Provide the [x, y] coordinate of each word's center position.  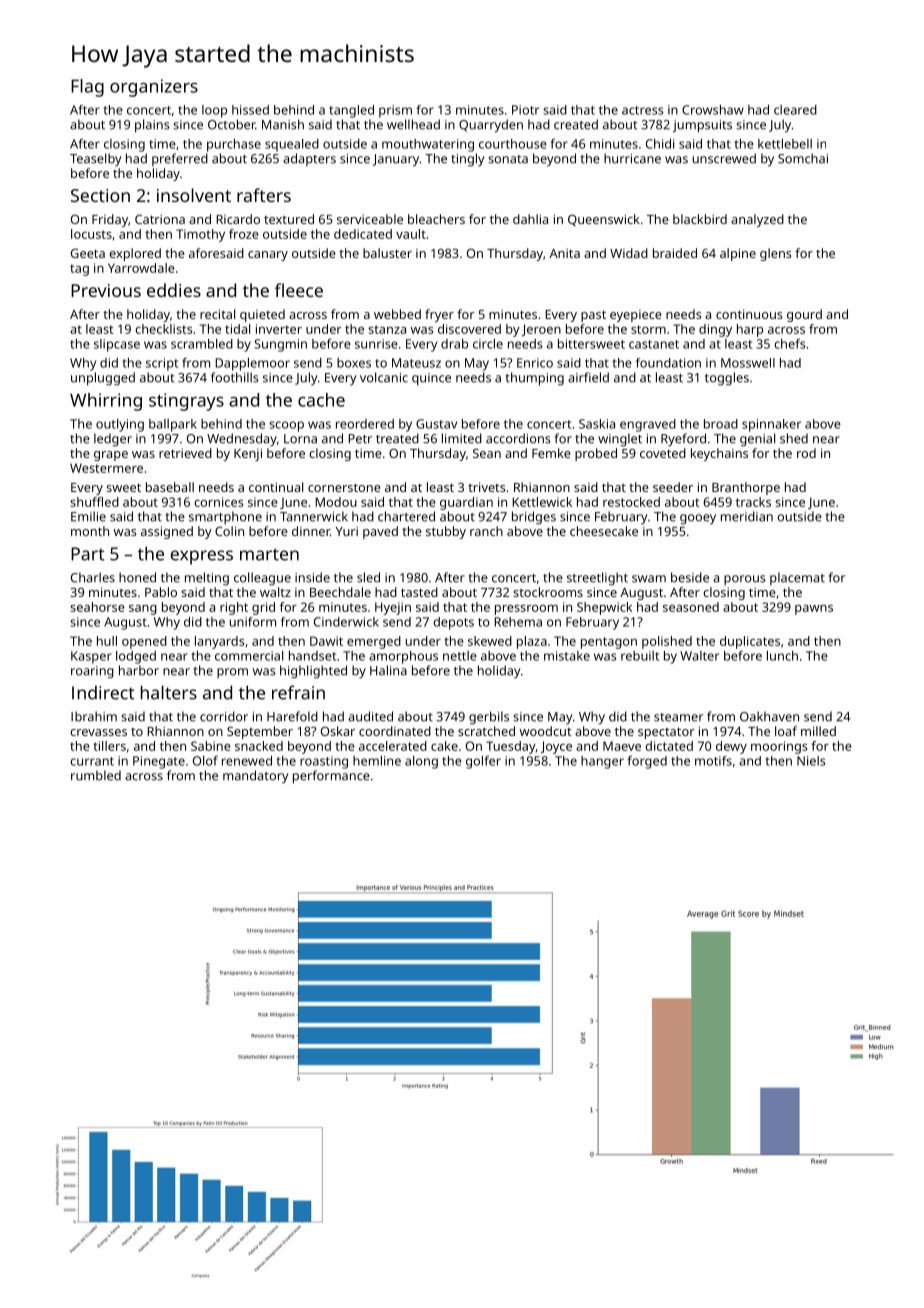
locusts [91, 234]
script [162, 364]
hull [107, 641]
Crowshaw [713, 110]
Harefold [292, 716]
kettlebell [785, 144]
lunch [782, 656]
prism [395, 111]
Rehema [518, 622]
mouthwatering [428, 145]
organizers [154, 88]
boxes [354, 363]
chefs [789, 344]
